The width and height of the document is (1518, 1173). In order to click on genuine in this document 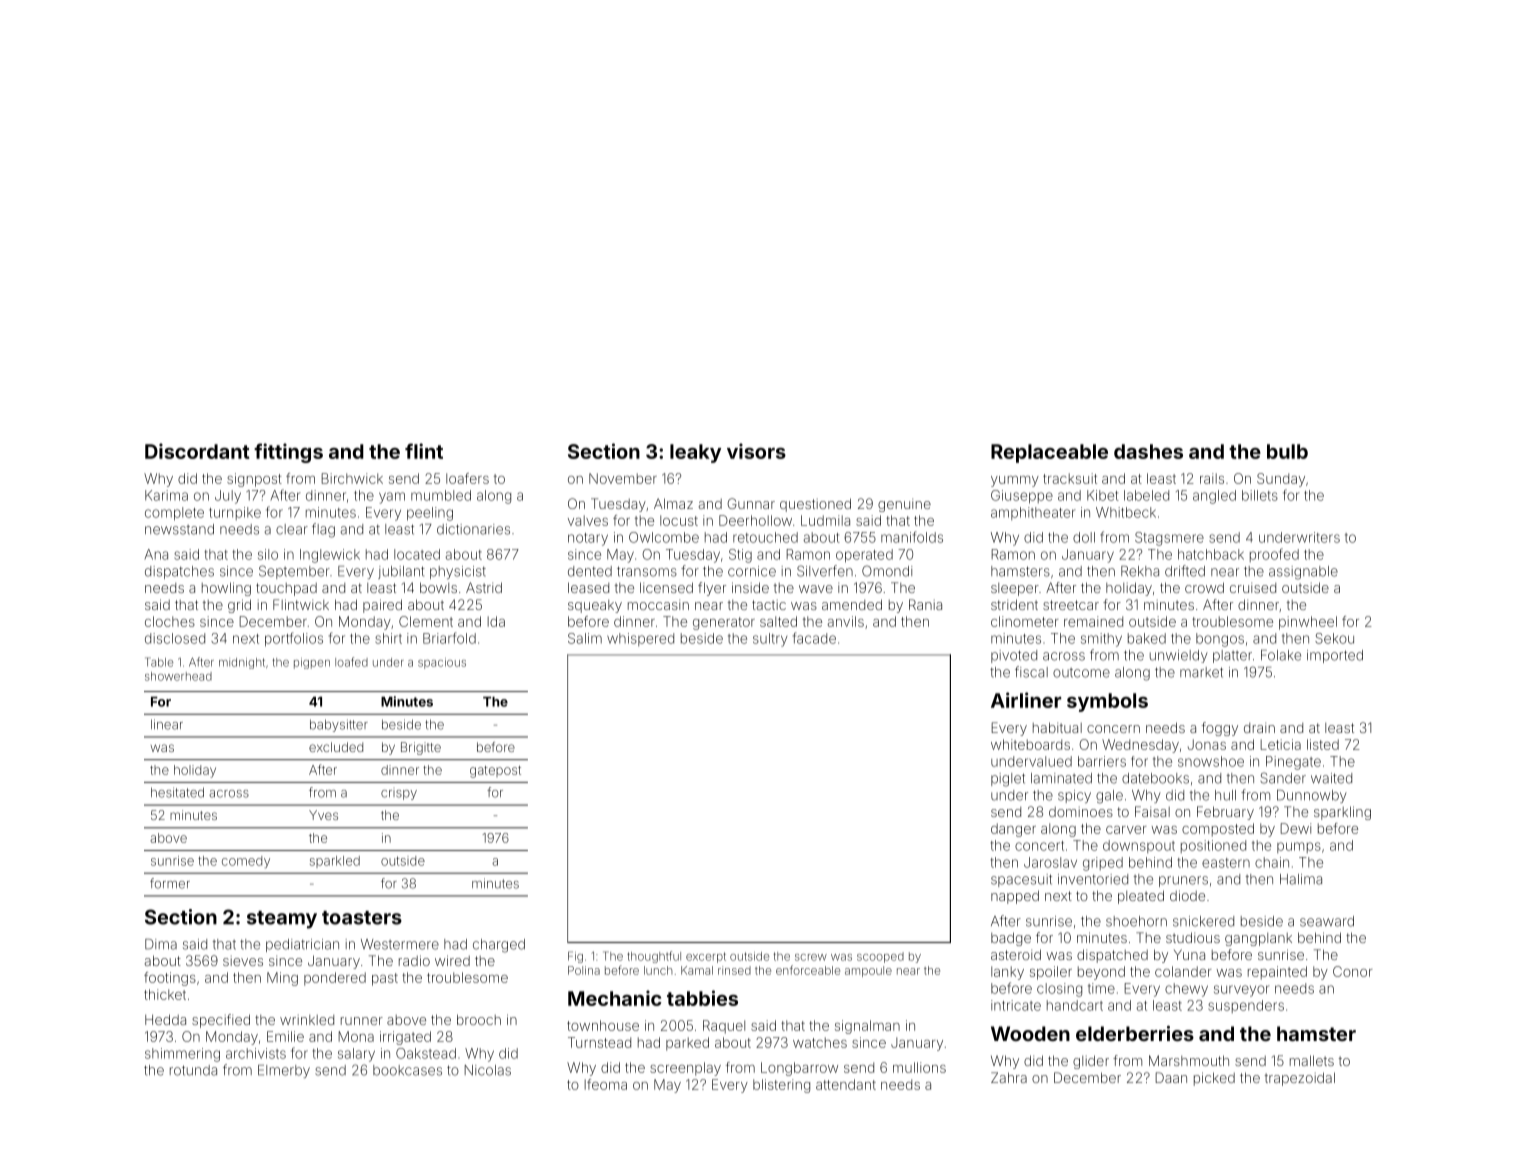, I will do `click(904, 505)`.
